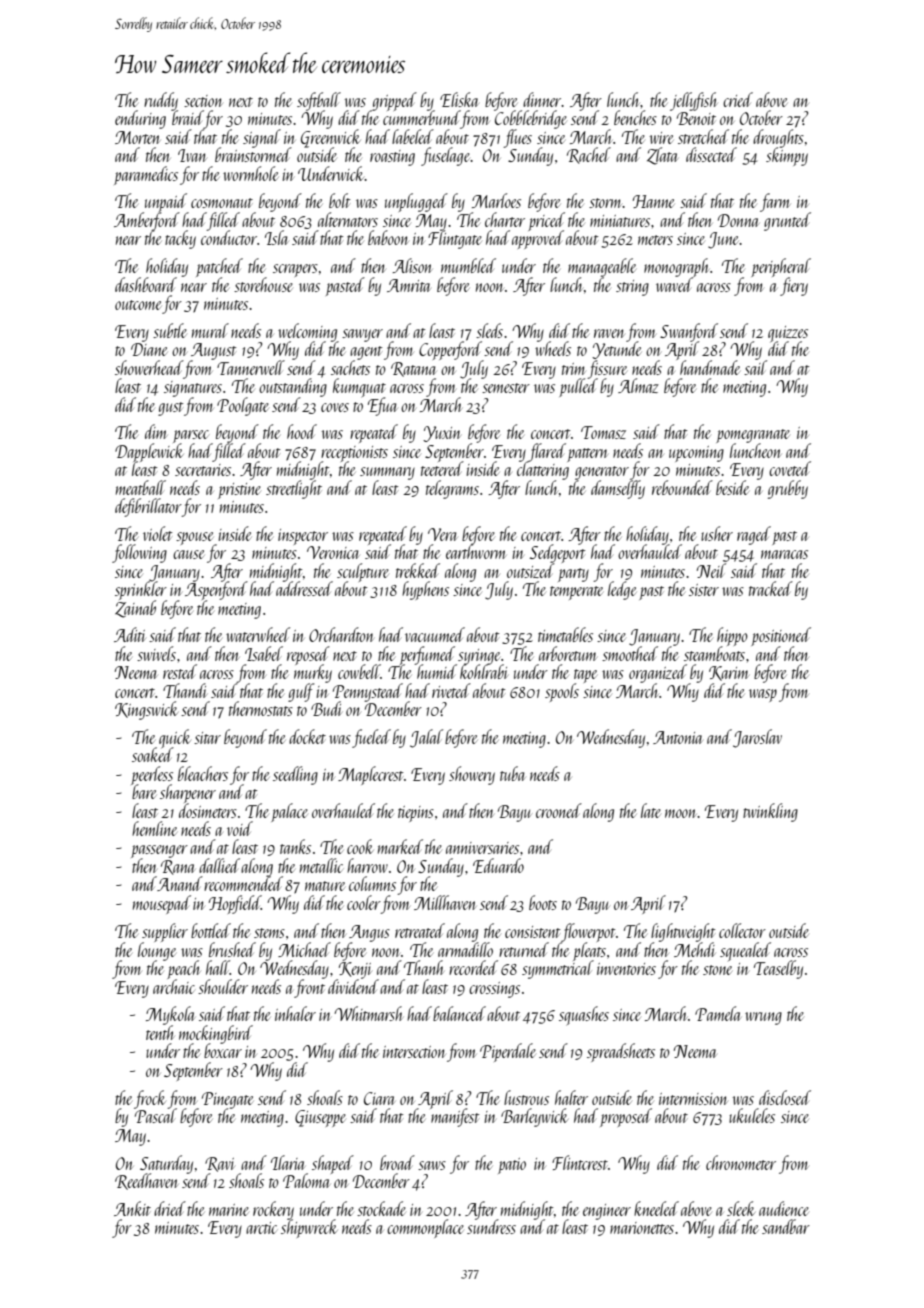 The width and height of the screenshot is (924, 1308). Describe the element at coordinates (180, 239) in the screenshot. I see `tacky` at that location.
